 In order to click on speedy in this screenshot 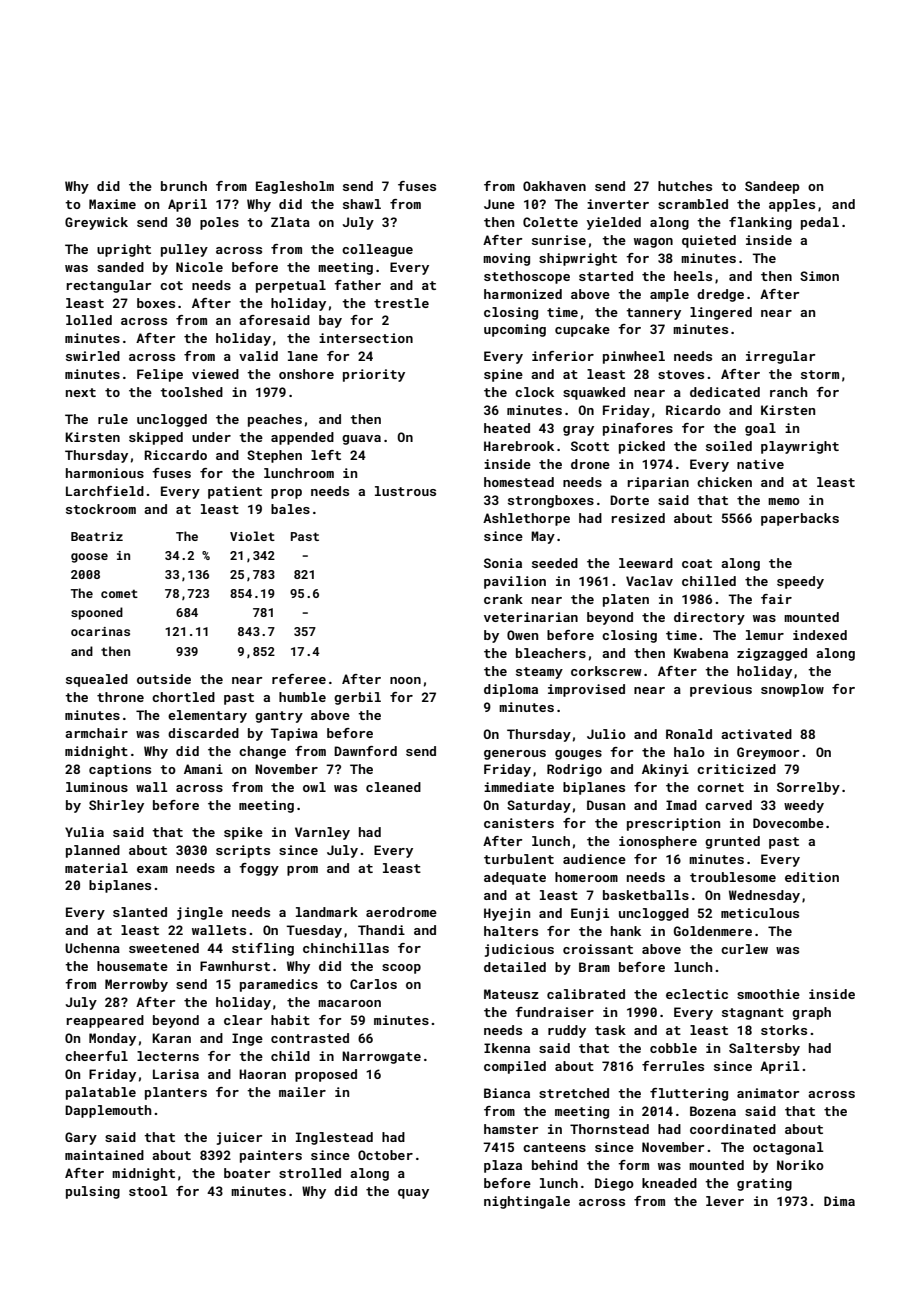, I will do `click(800, 582)`.
